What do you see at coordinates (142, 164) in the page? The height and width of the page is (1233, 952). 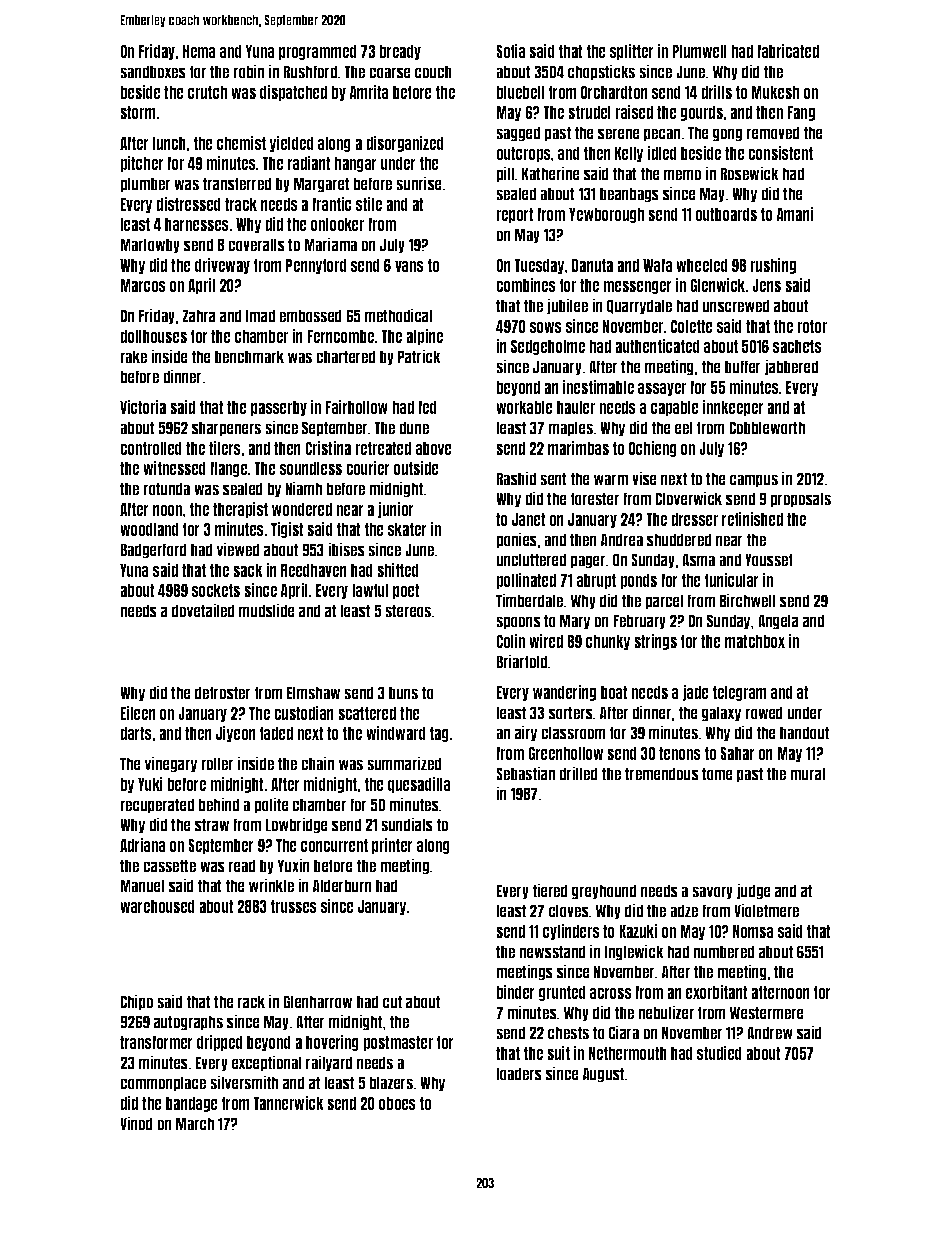 I see `pitcher` at bounding box center [142, 164].
